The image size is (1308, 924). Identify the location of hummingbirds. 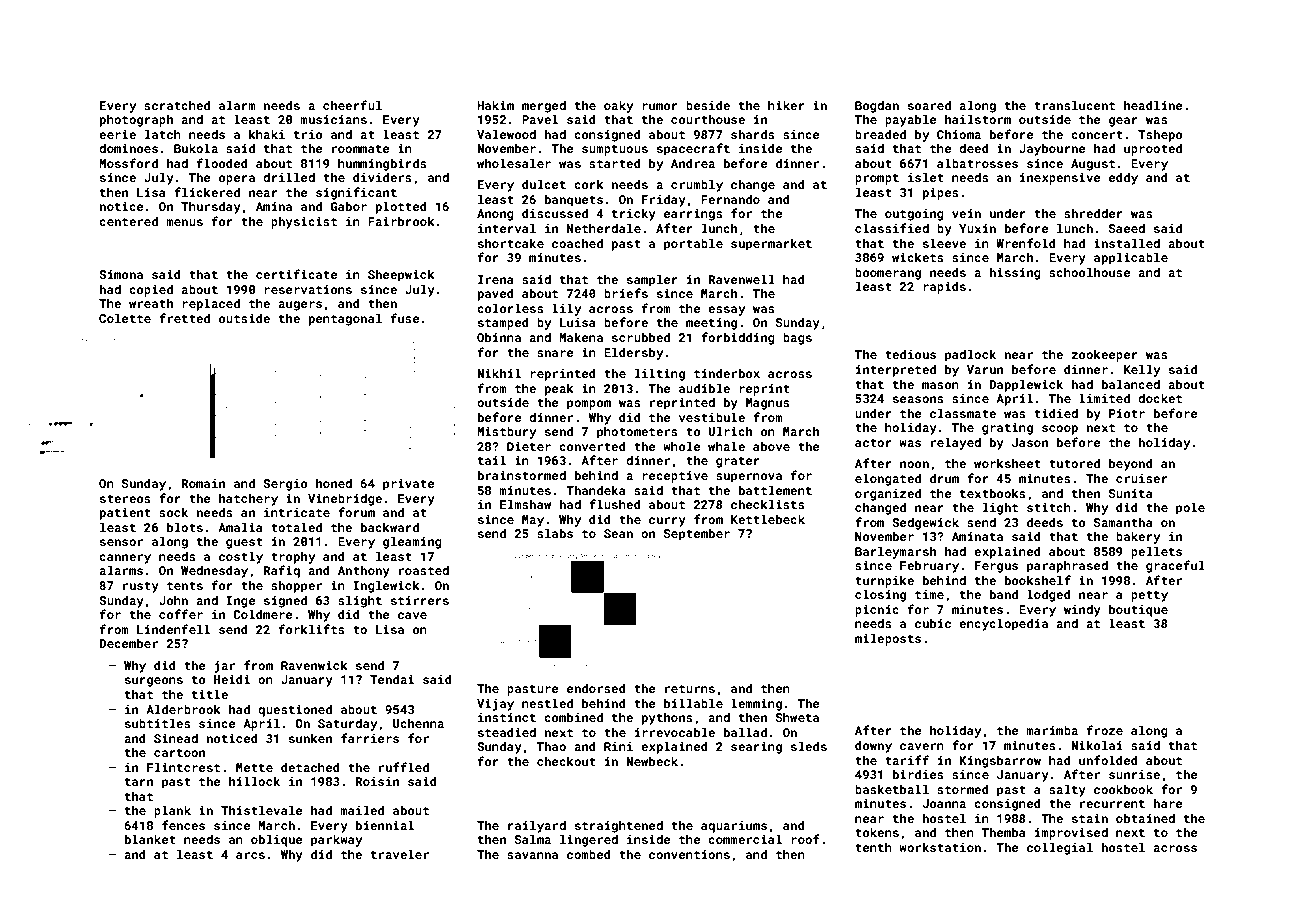
(382, 164).
